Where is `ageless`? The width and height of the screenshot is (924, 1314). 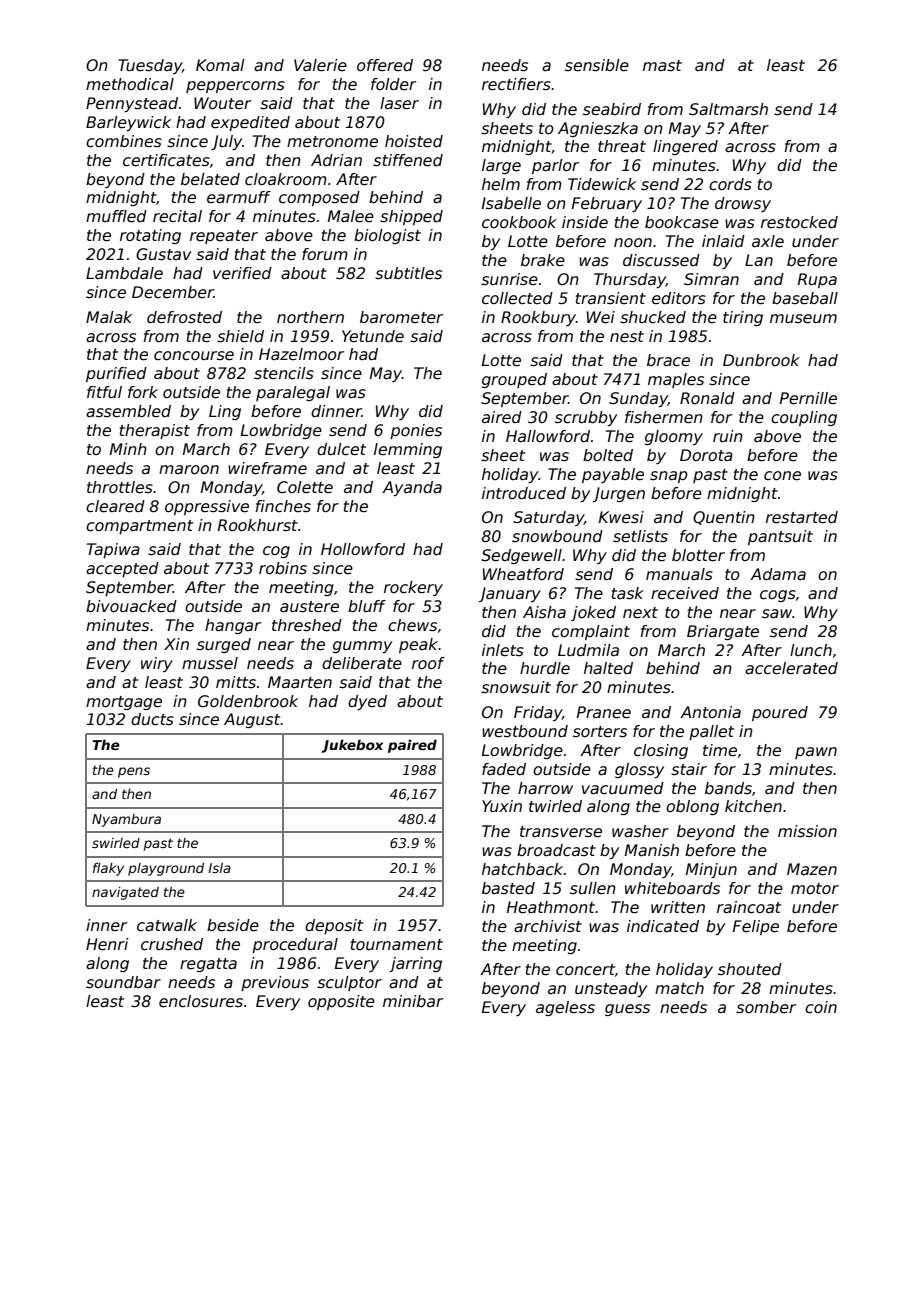 ageless is located at coordinates (565, 1008).
